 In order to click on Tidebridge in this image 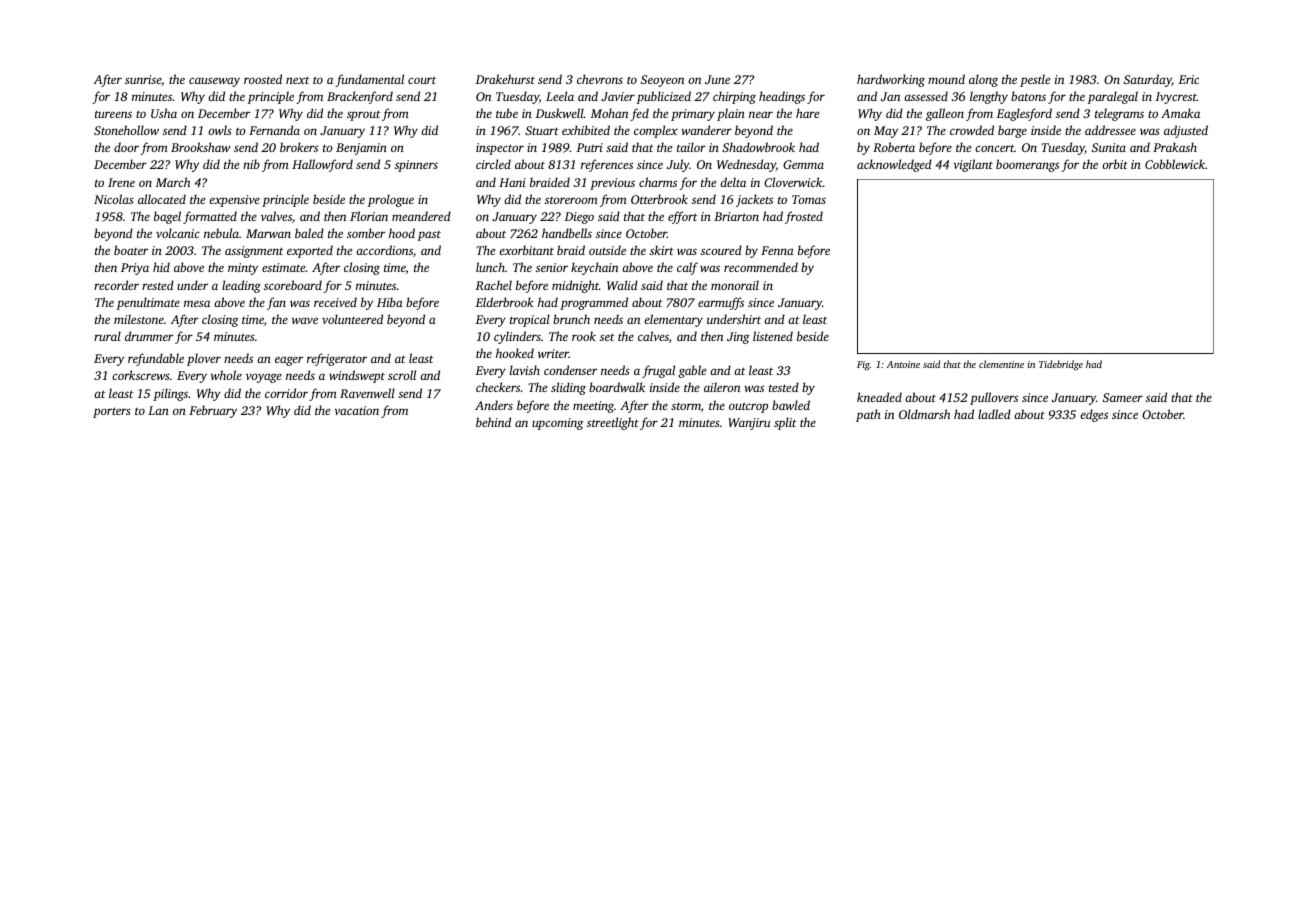, I will do `click(1061, 365)`.
